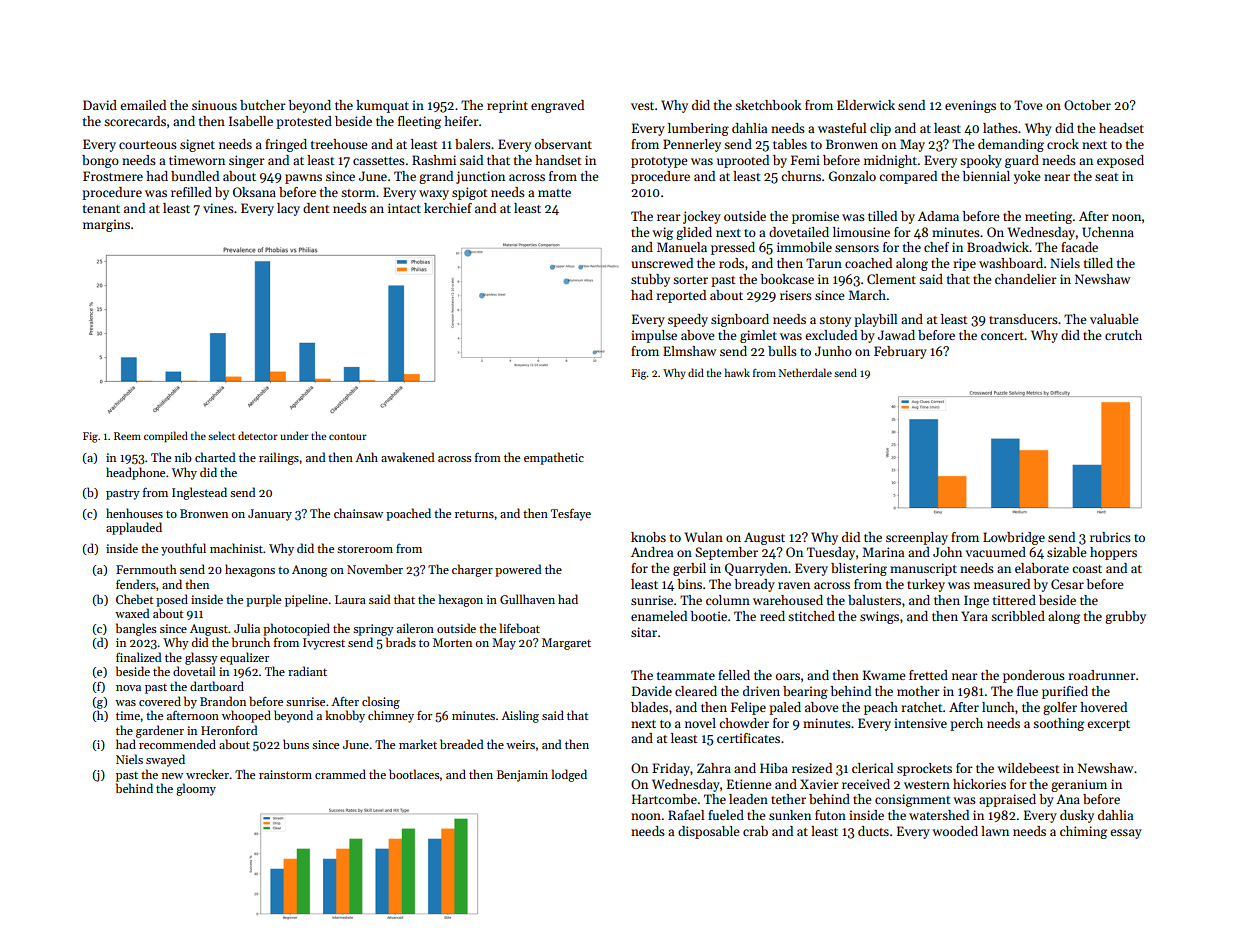 This screenshot has width=1233, height=952. I want to click on essay, so click(1126, 834).
